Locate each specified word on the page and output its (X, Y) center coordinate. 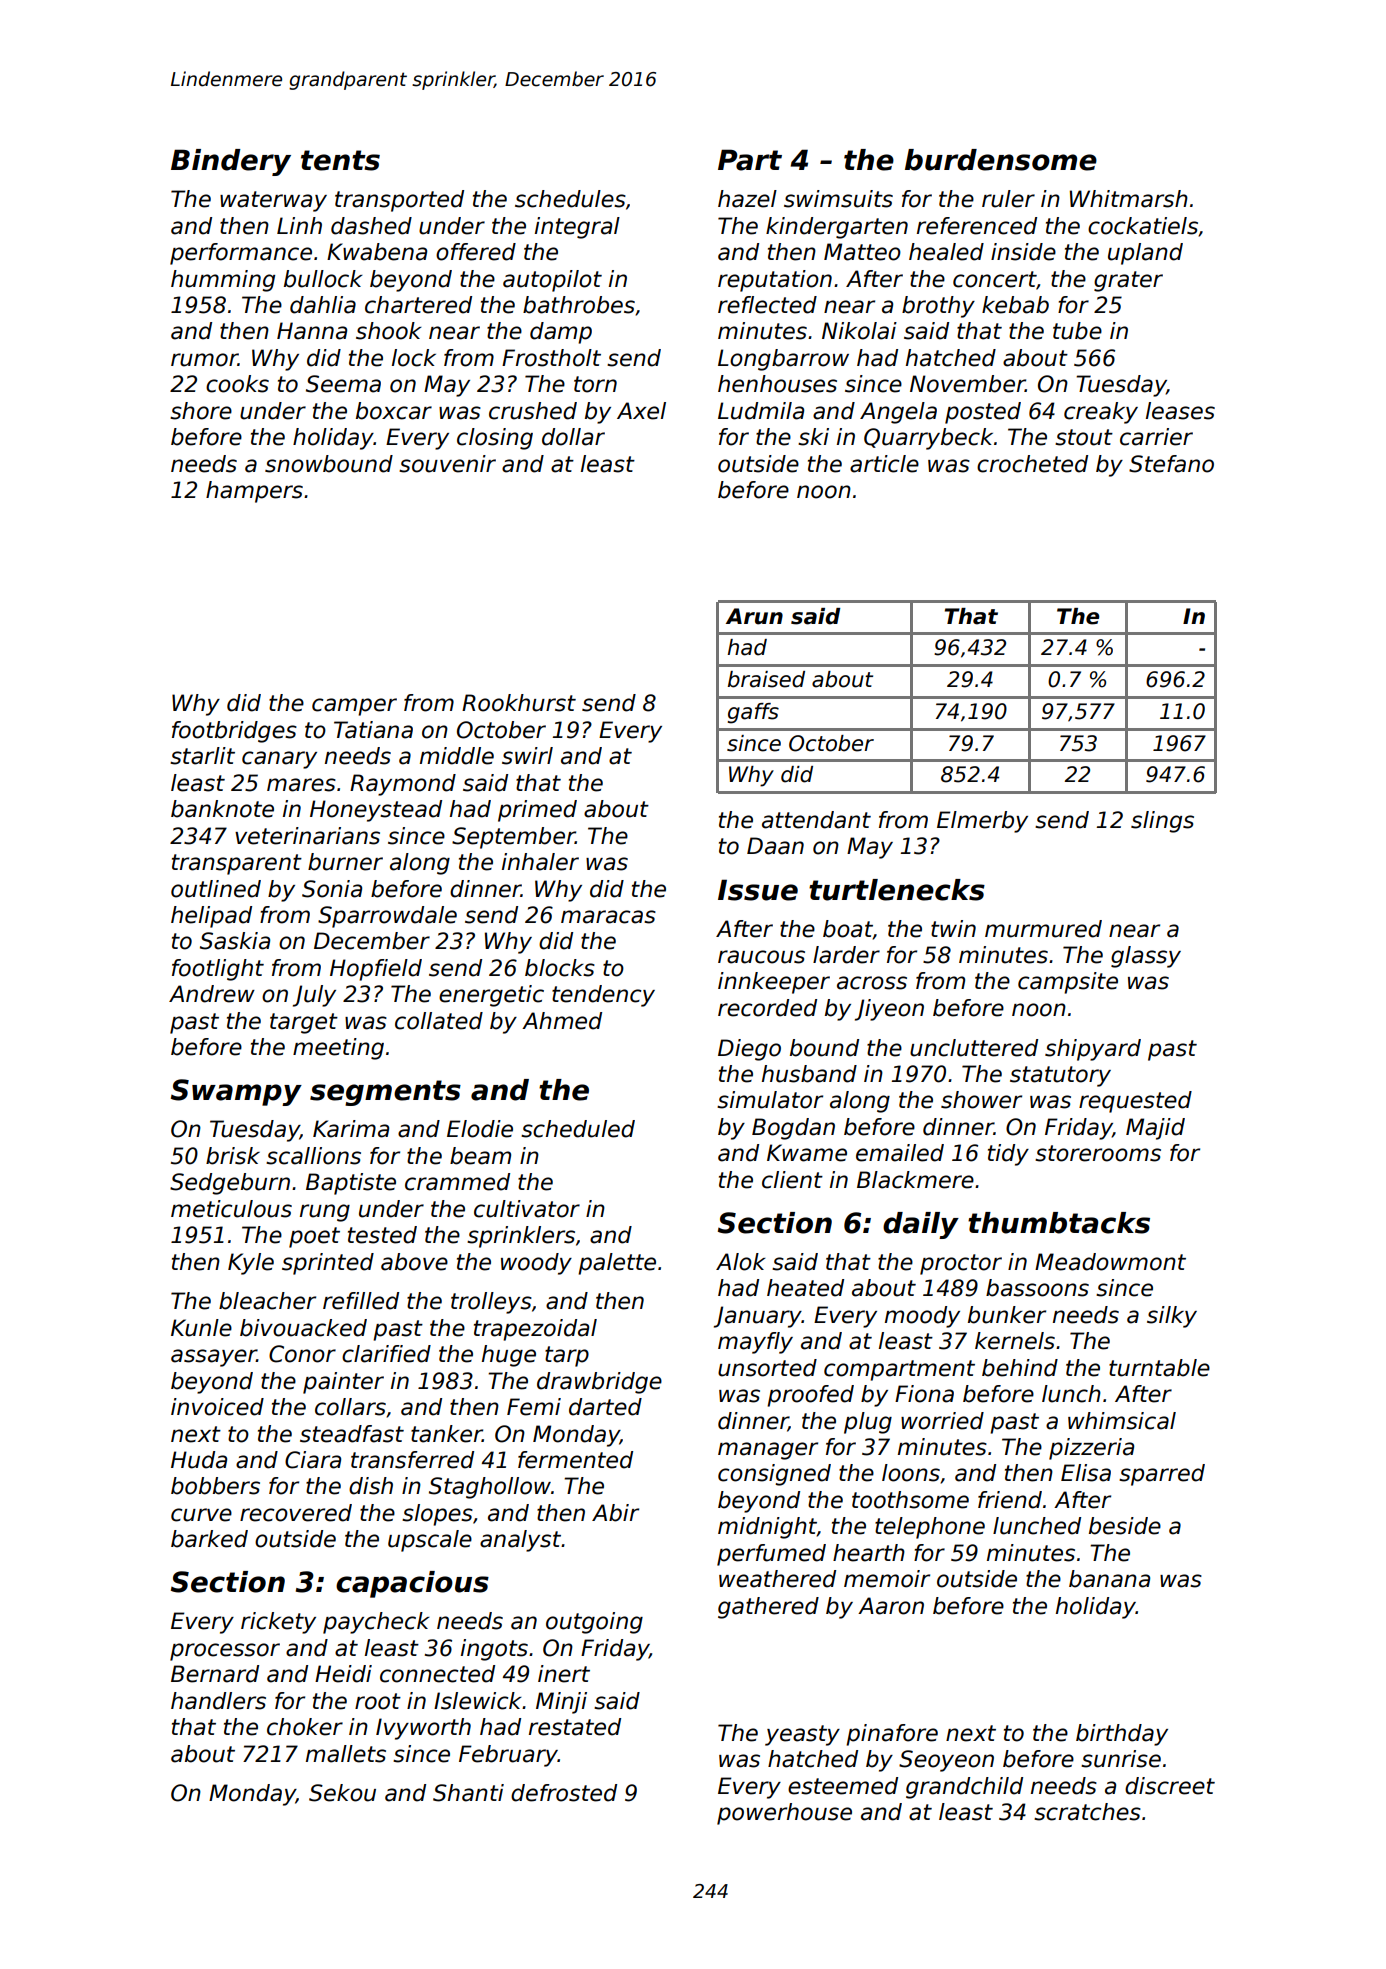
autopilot (552, 281)
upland (1145, 254)
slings (1162, 822)
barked (209, 1539)
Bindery (231, 162)
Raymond (403, 785)
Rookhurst (519, 703)
